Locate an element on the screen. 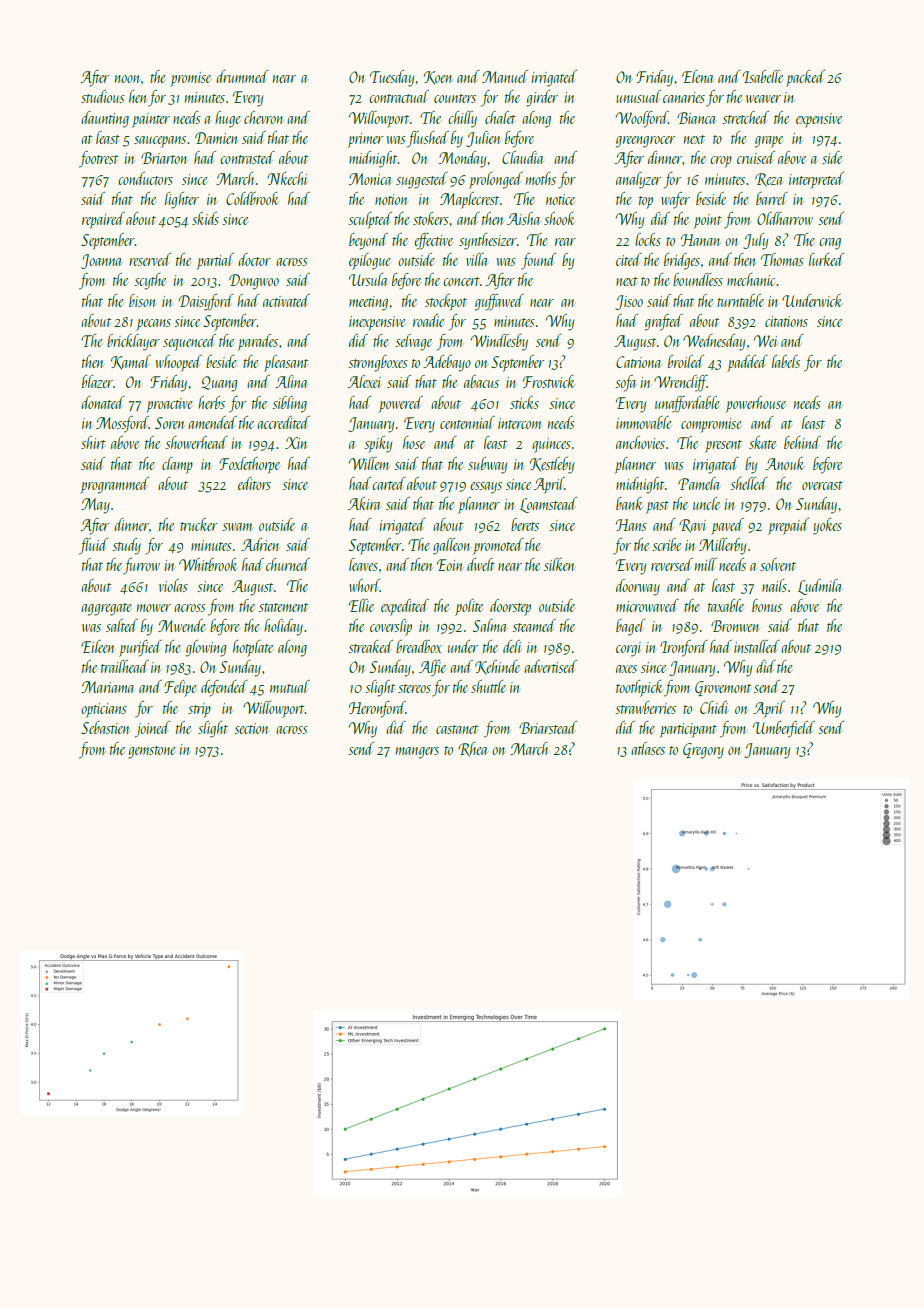  Whitbrook is located at coordinates (208, 564).
